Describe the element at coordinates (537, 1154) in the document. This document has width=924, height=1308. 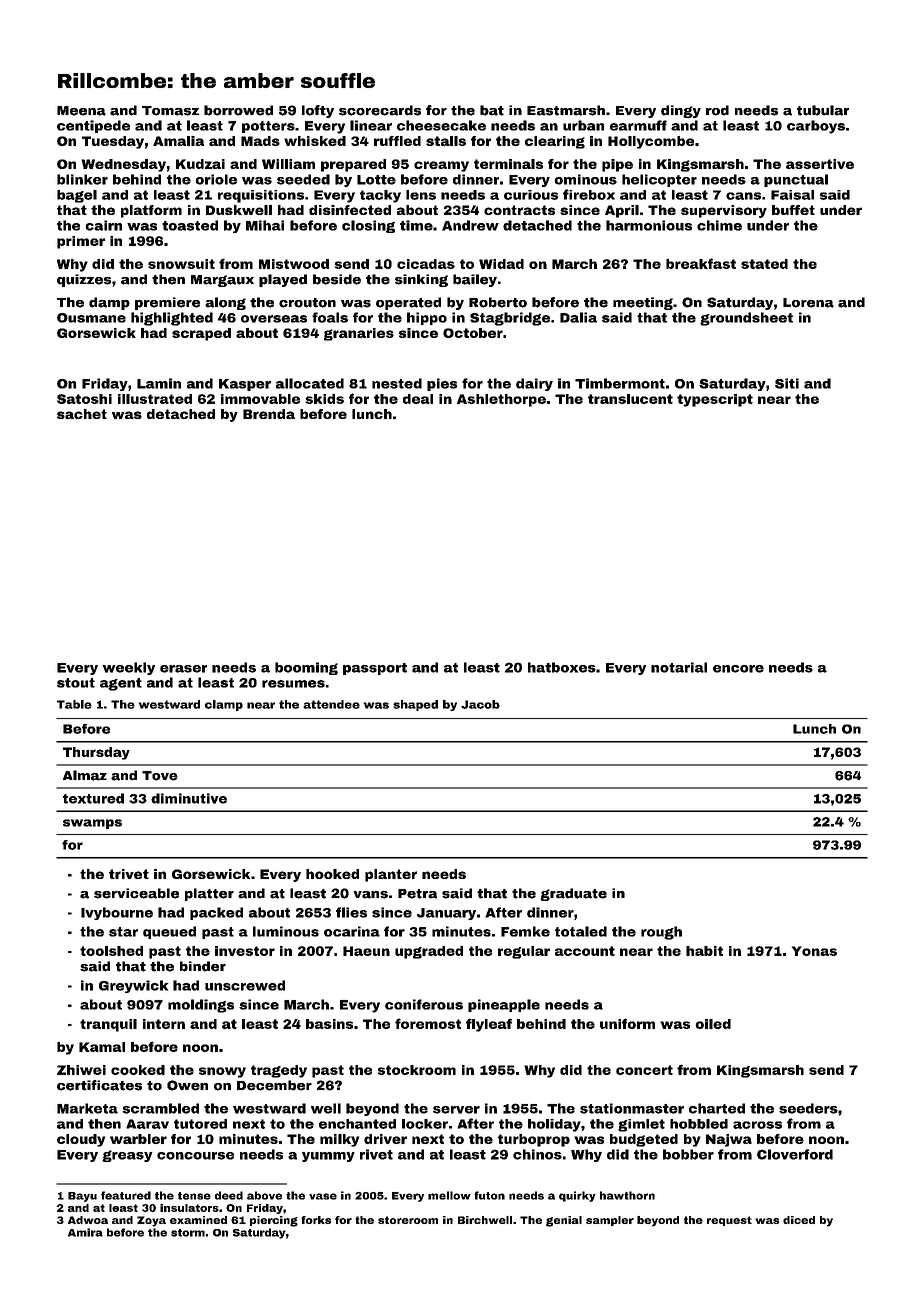
I see `chinos` at that location.
